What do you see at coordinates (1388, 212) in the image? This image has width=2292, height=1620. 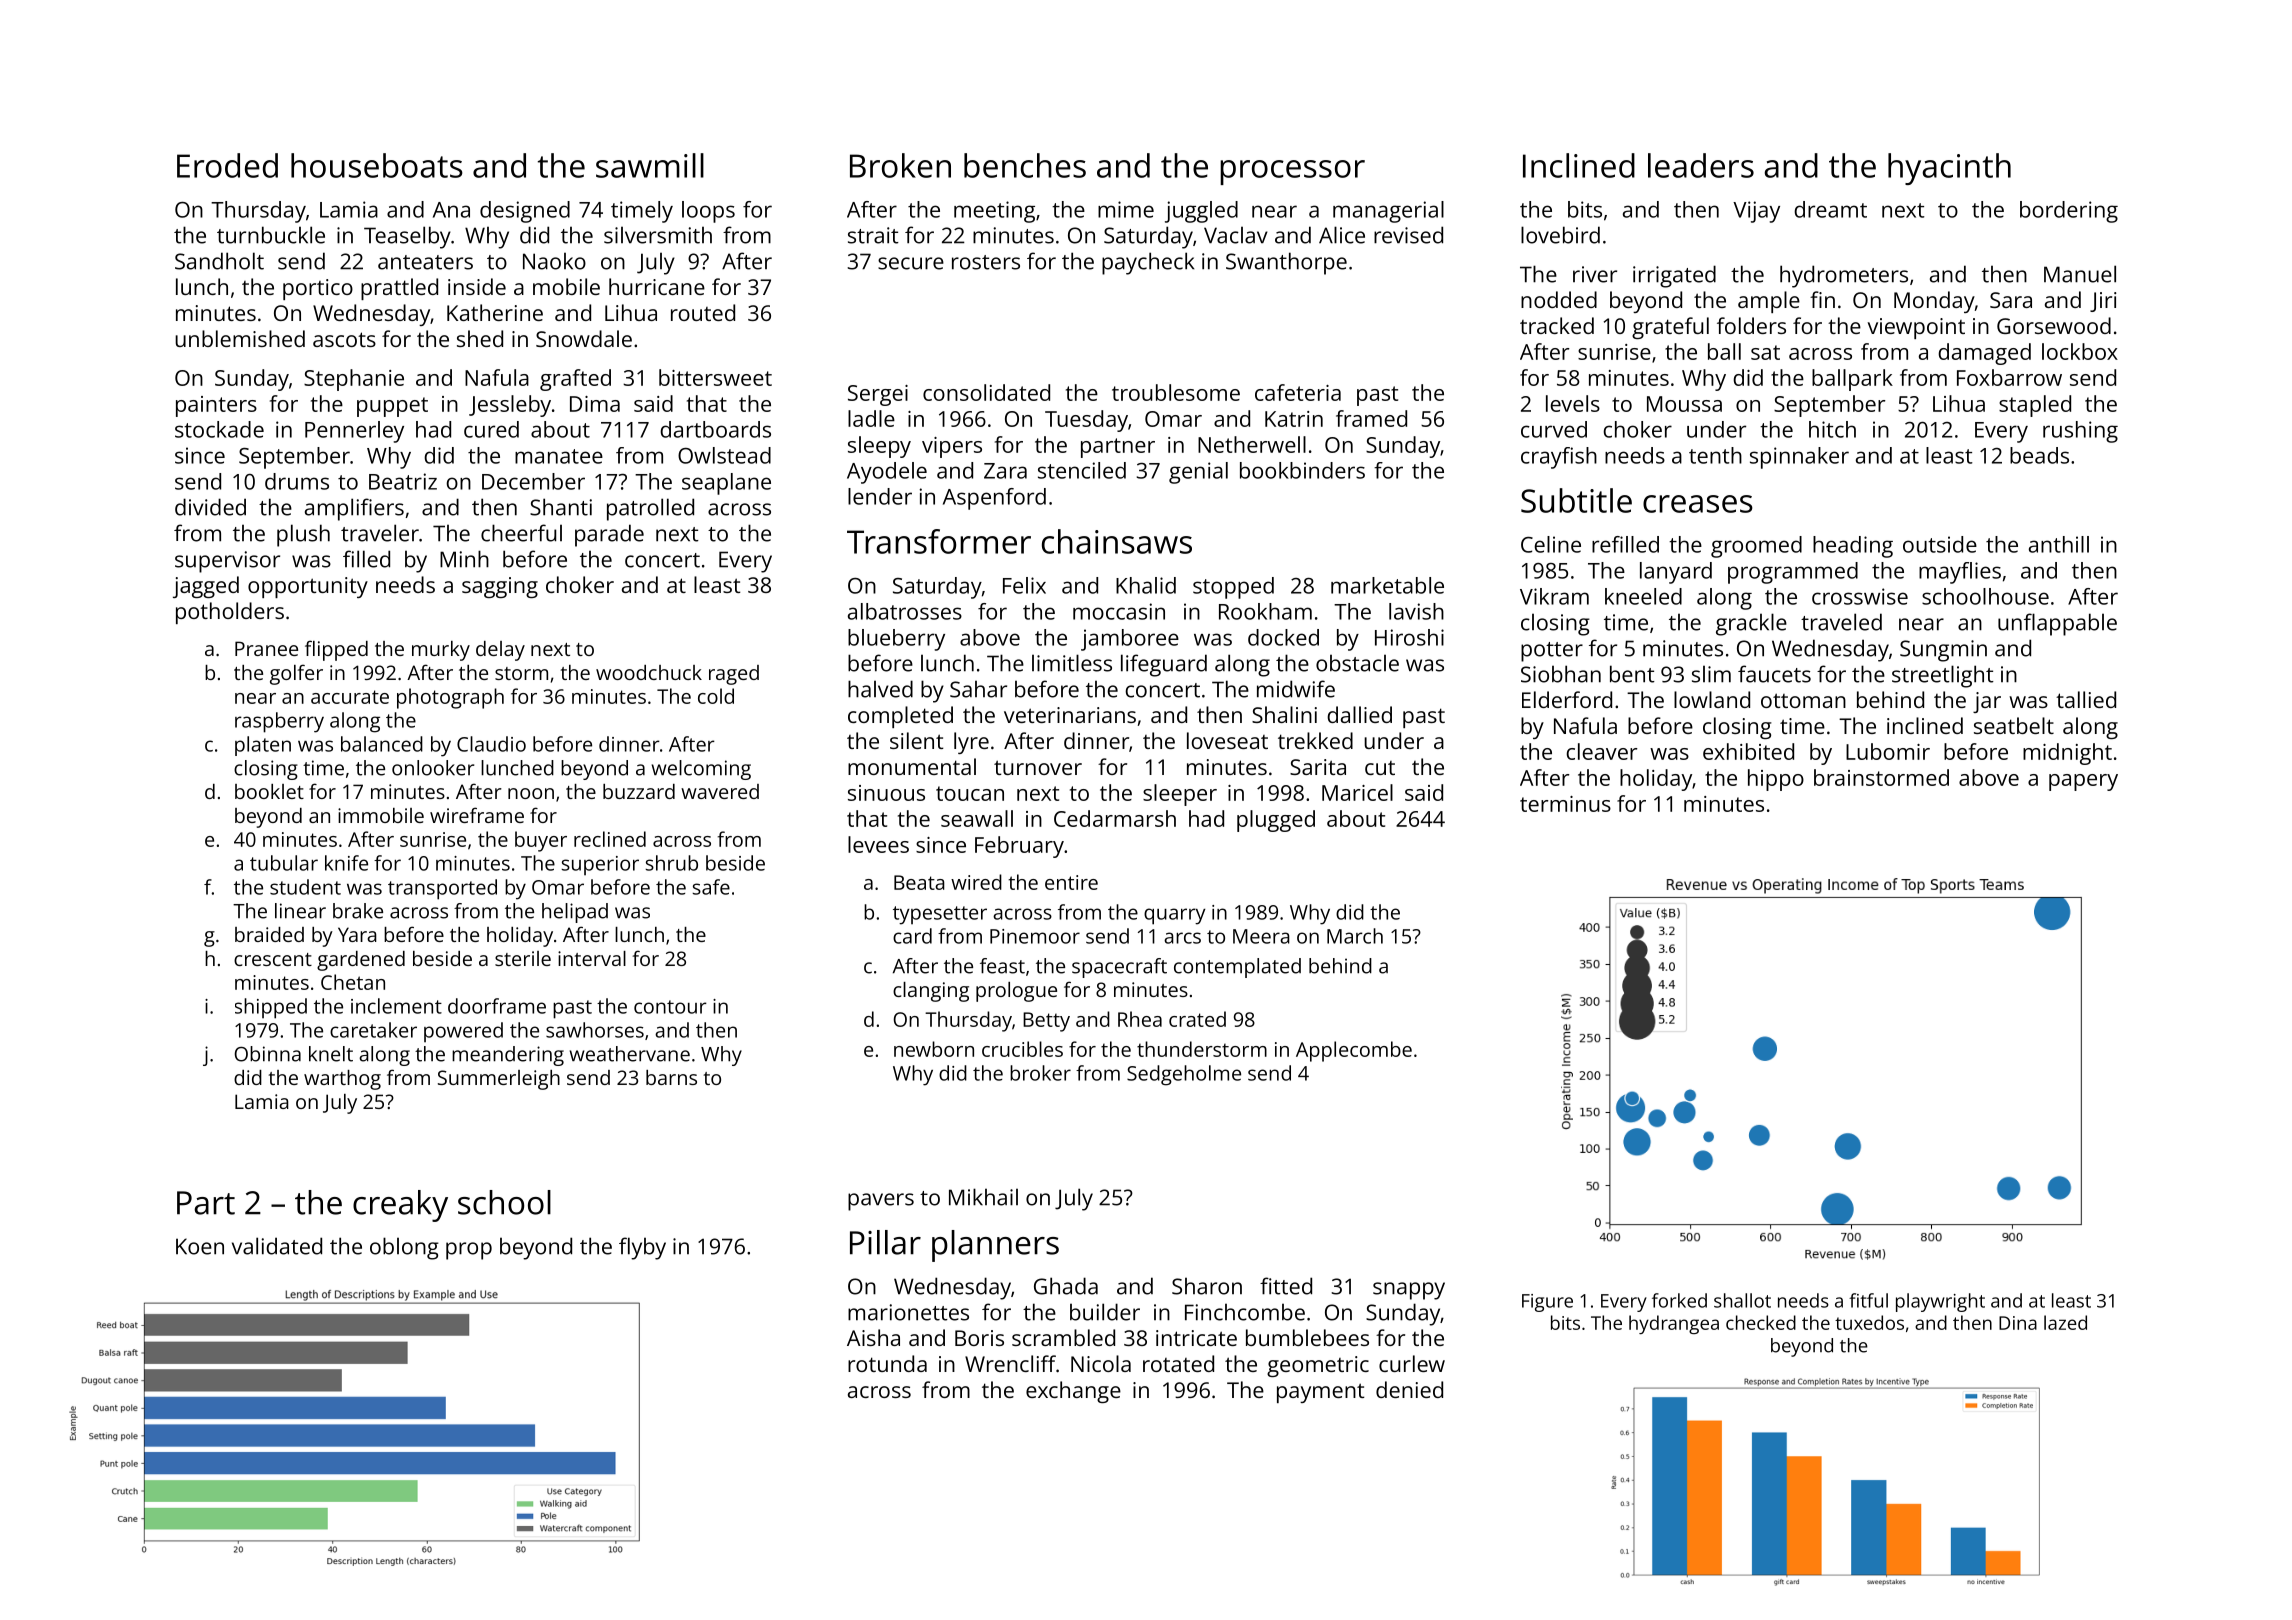 I see `managerial` at bounding box center [1388, 212].
